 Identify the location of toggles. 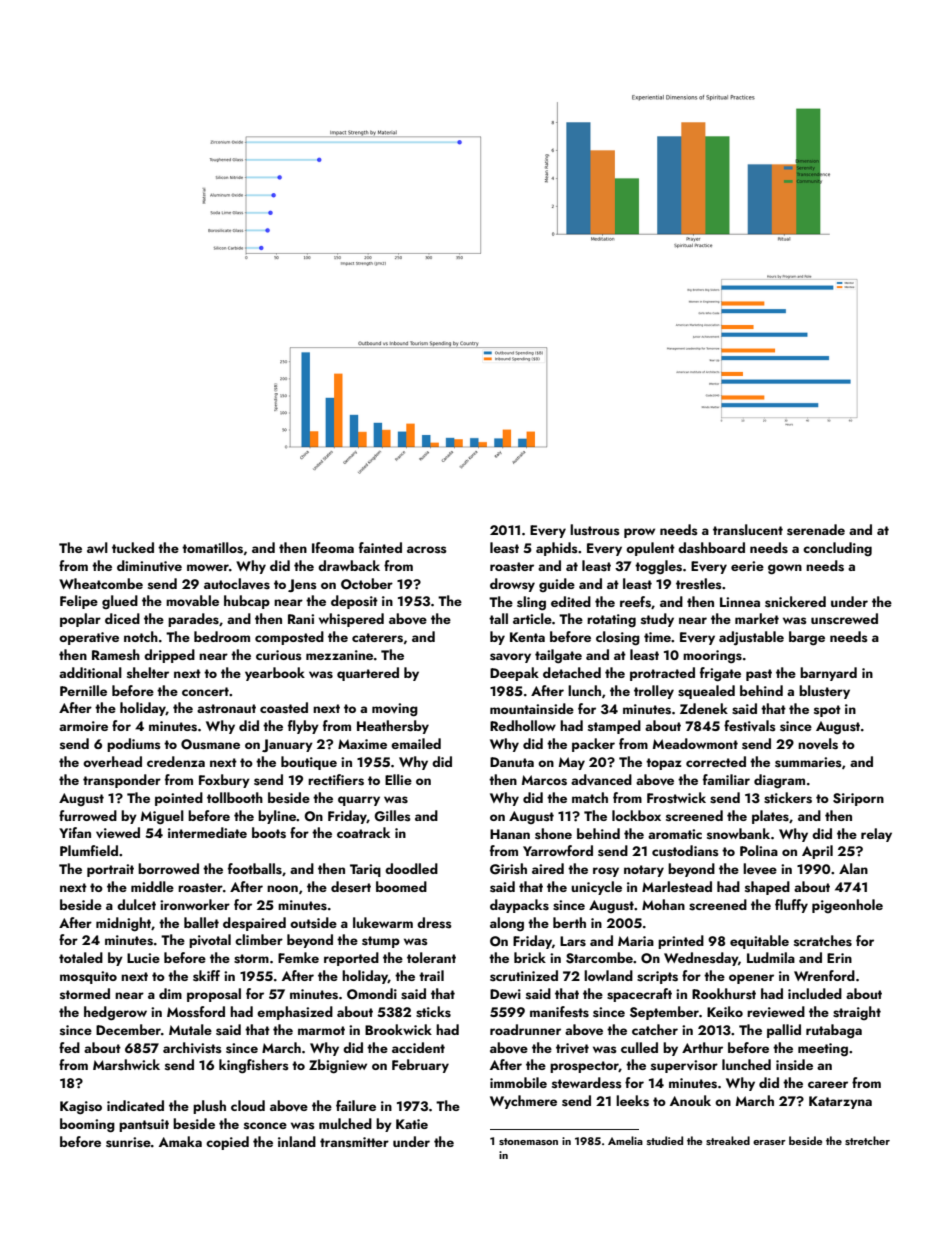
(658, 567).
